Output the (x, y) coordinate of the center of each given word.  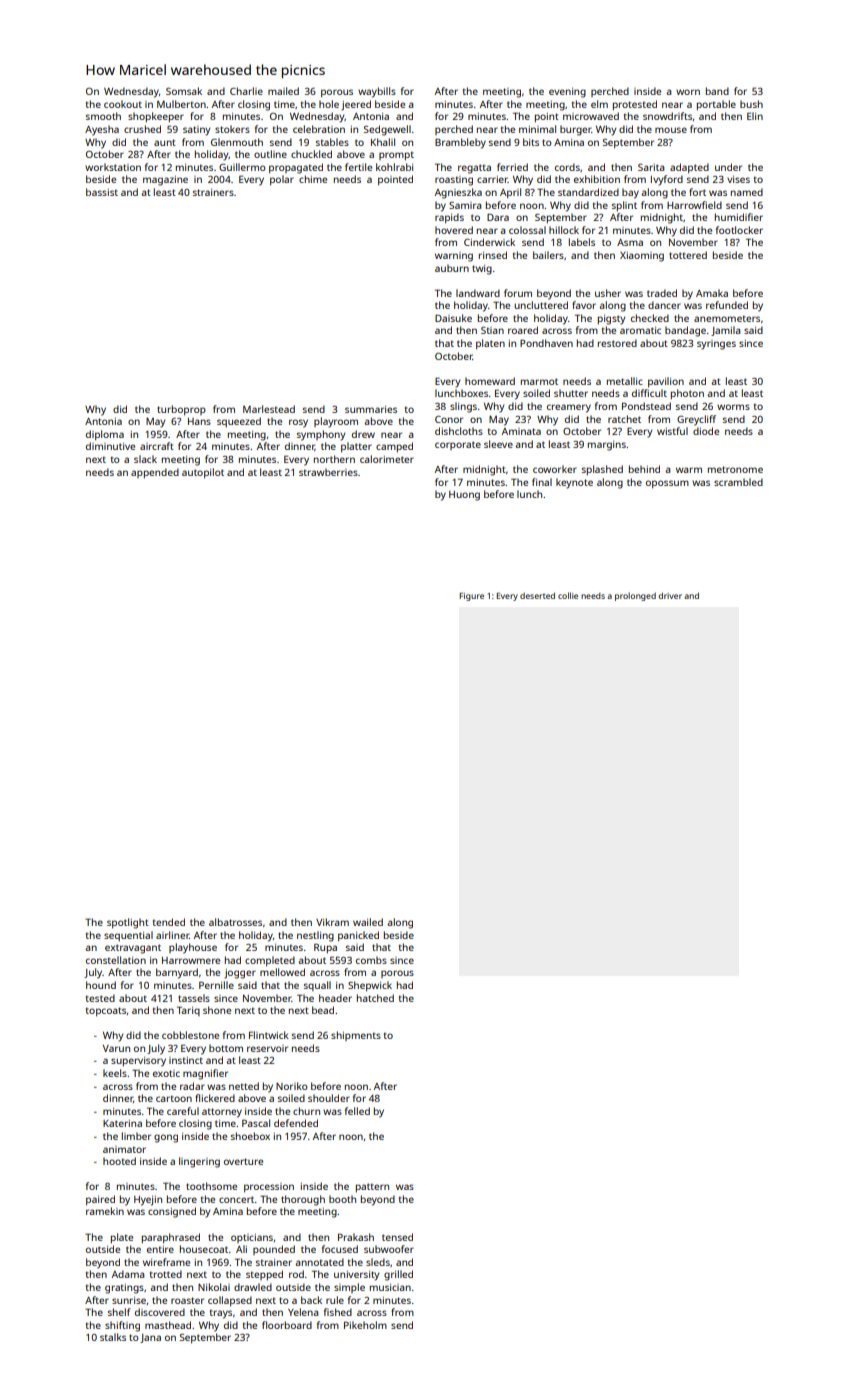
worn (688, 92)
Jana (150, 1338)
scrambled (738, 482)
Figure (471, 597)
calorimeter (387, 459)
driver (670, 595)
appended (155, 473)
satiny (196, 131)
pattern (372, 1187)
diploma (105, 435)
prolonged (635, 596)
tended (169, 922)
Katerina (122, 1123)
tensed (397, 1237)
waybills (377, 92)
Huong (464, 496)
